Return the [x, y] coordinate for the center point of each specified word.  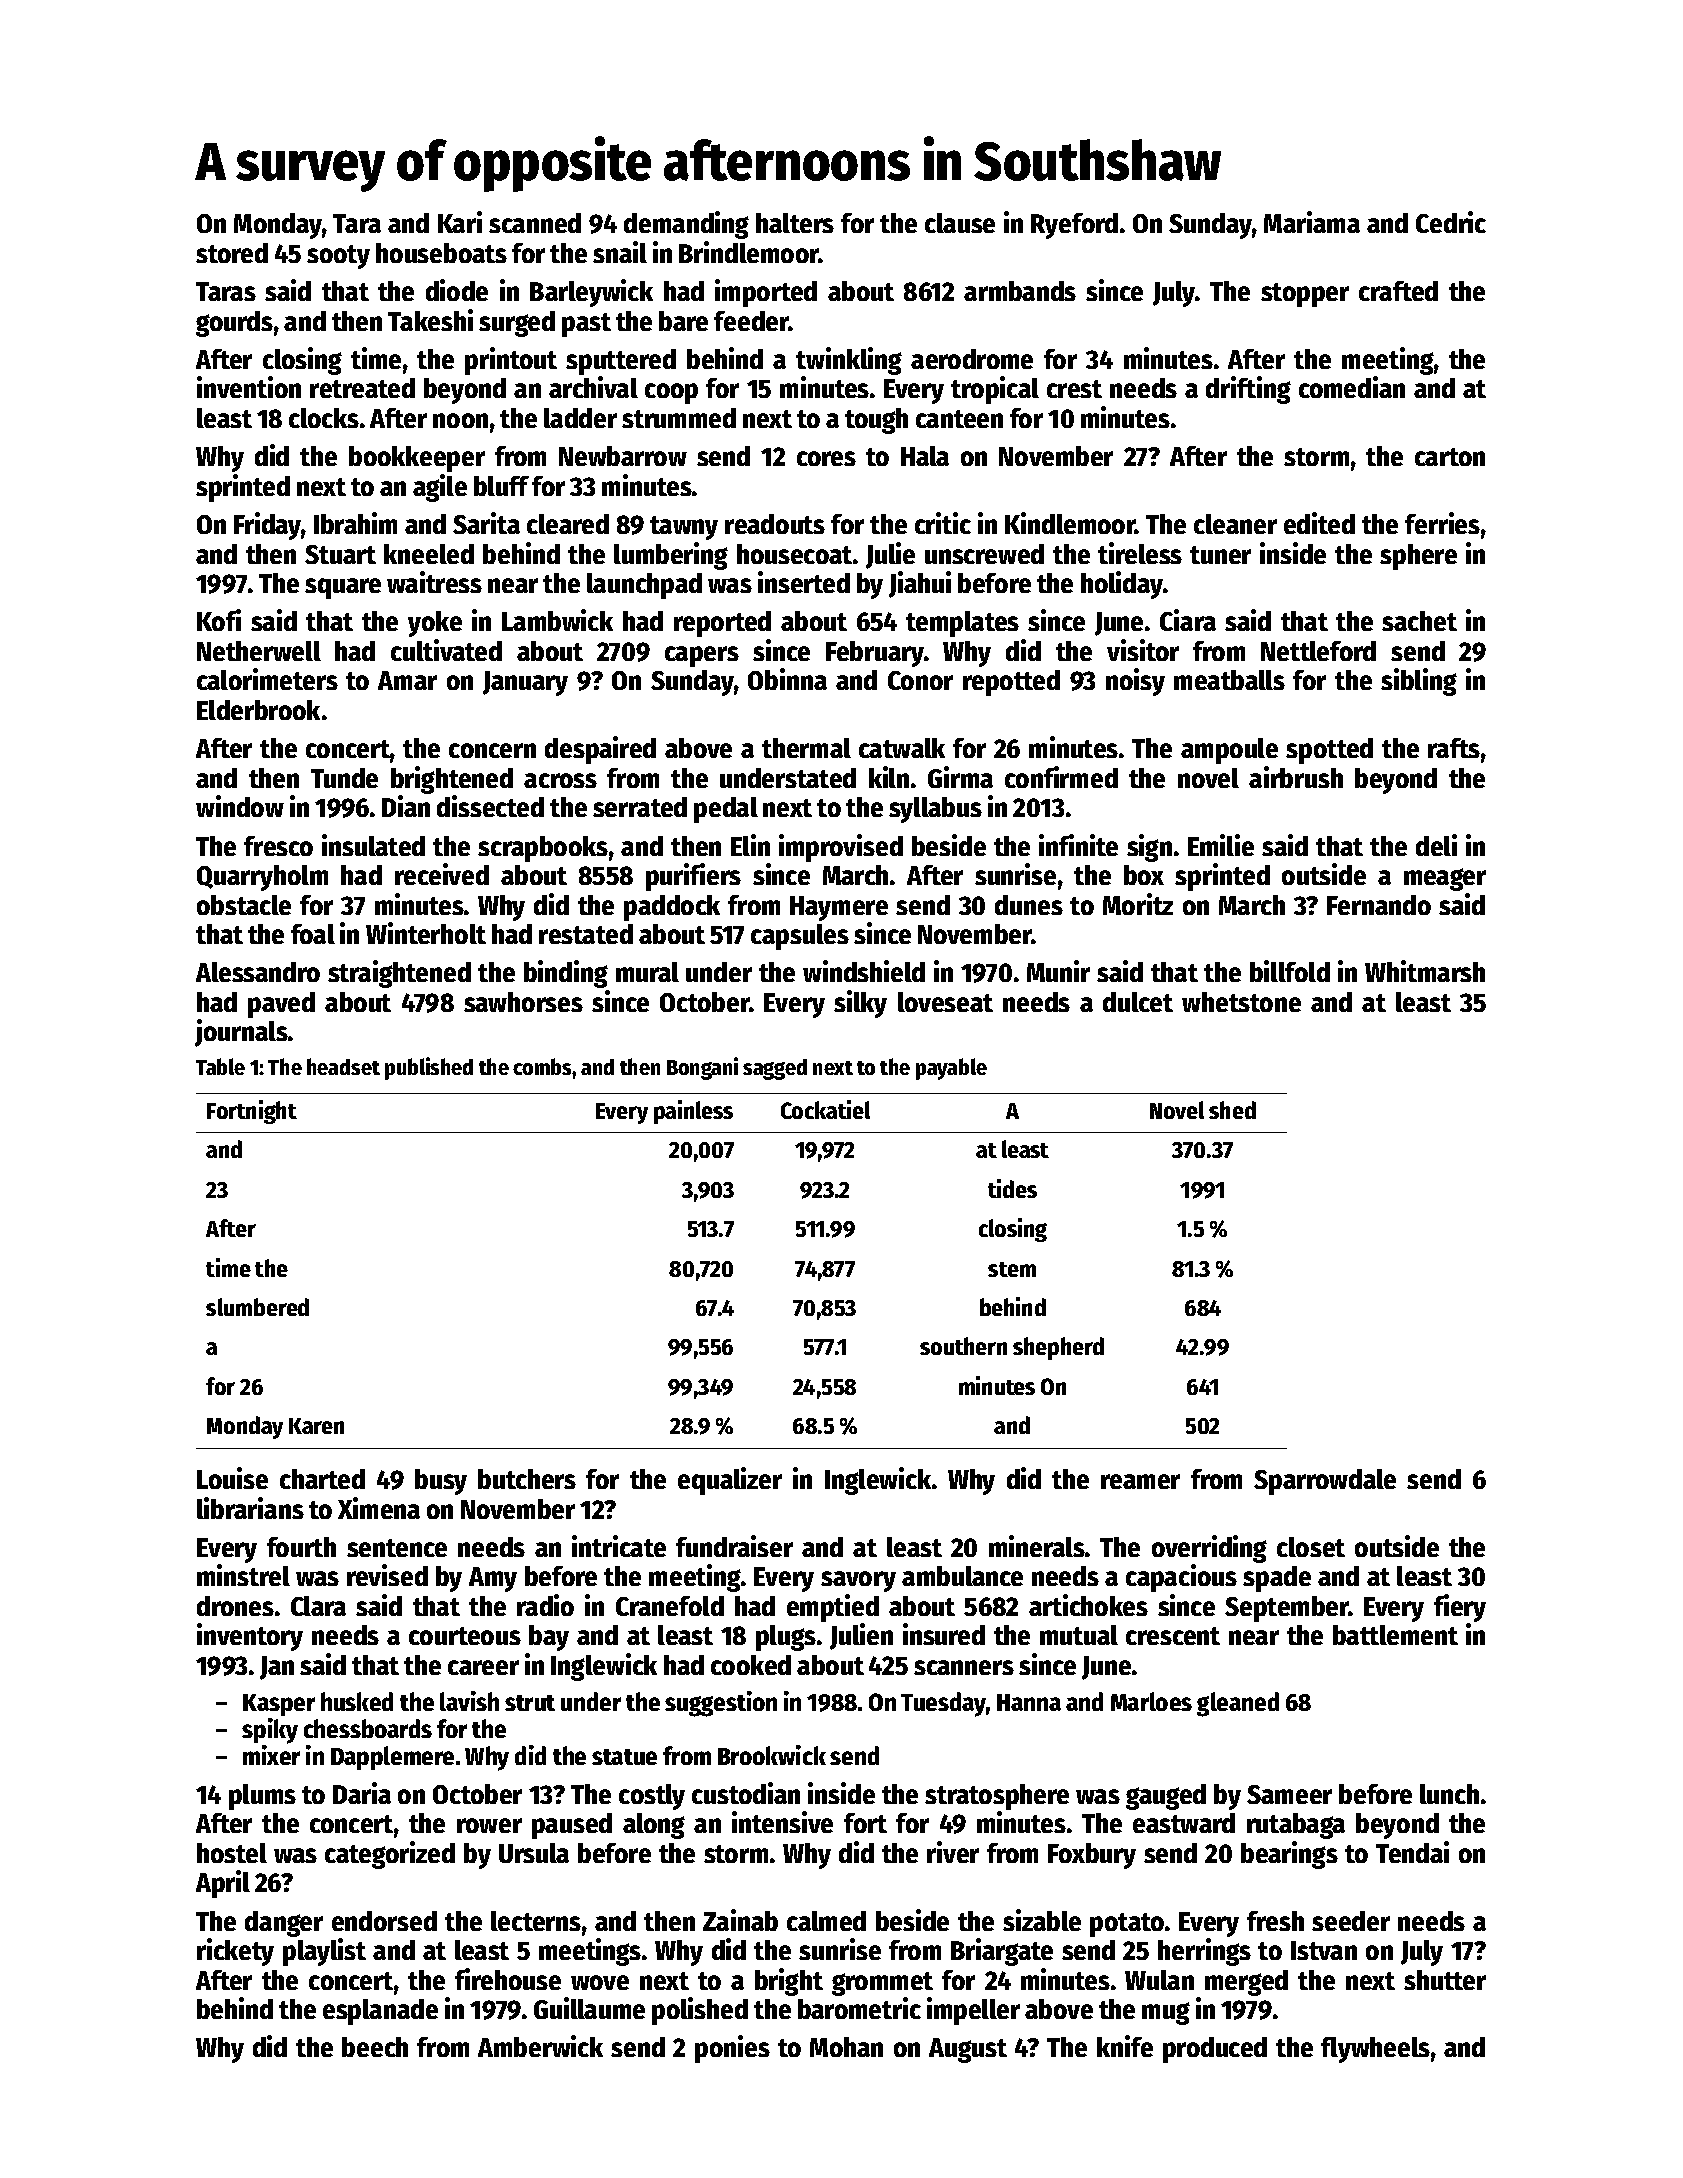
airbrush [1296, 777]
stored [232, 253]
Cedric [1451, 222]
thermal [806, 748]
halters [795, 223]
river [953, 1852]
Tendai [1412, 1852]
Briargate [1002, 1952]
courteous [465, 1636]
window [240, 806]
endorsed [384, 1921]
